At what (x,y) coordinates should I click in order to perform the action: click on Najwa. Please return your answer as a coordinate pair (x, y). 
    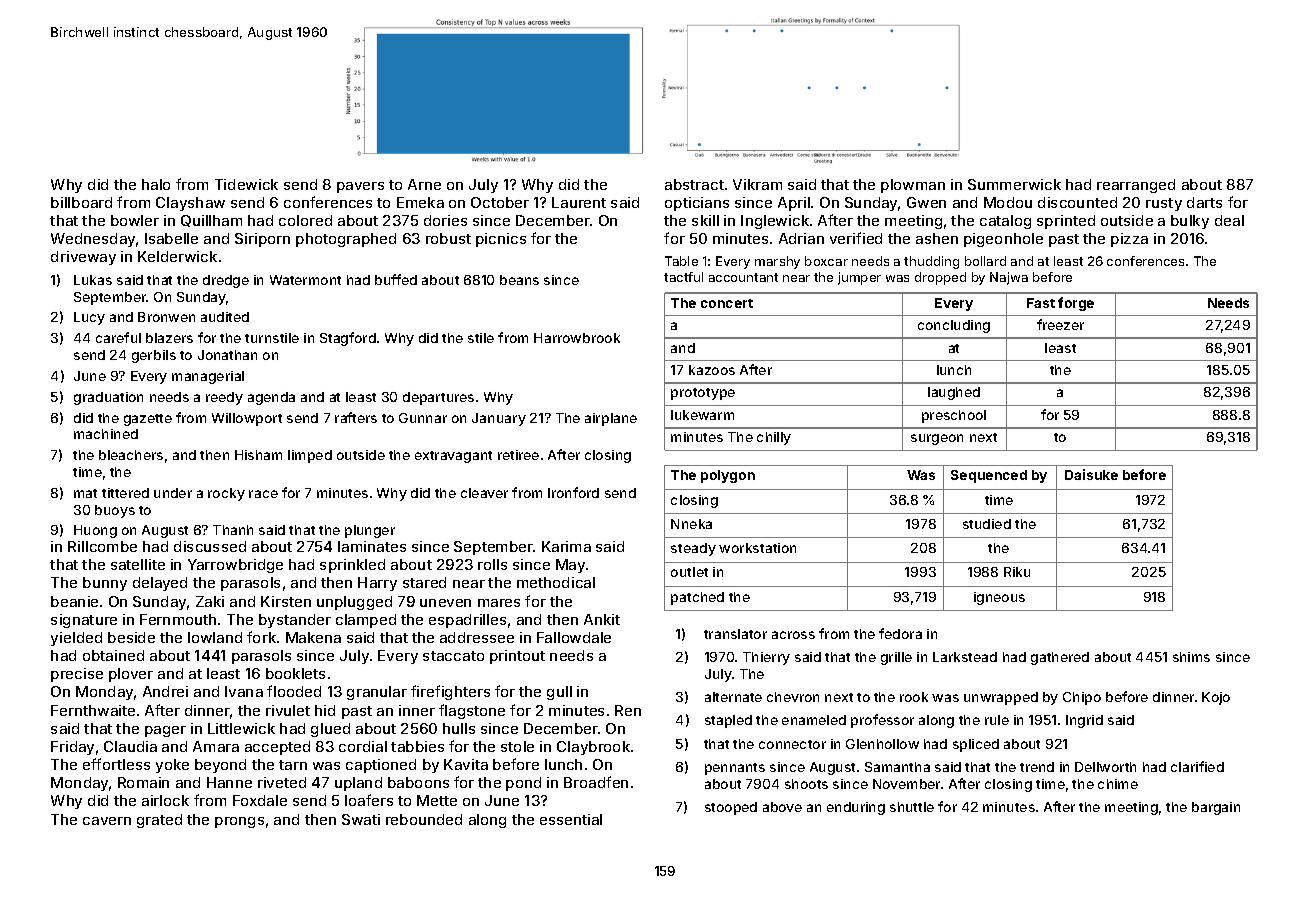
    Looking at the image, I should click on (1009, 278).
